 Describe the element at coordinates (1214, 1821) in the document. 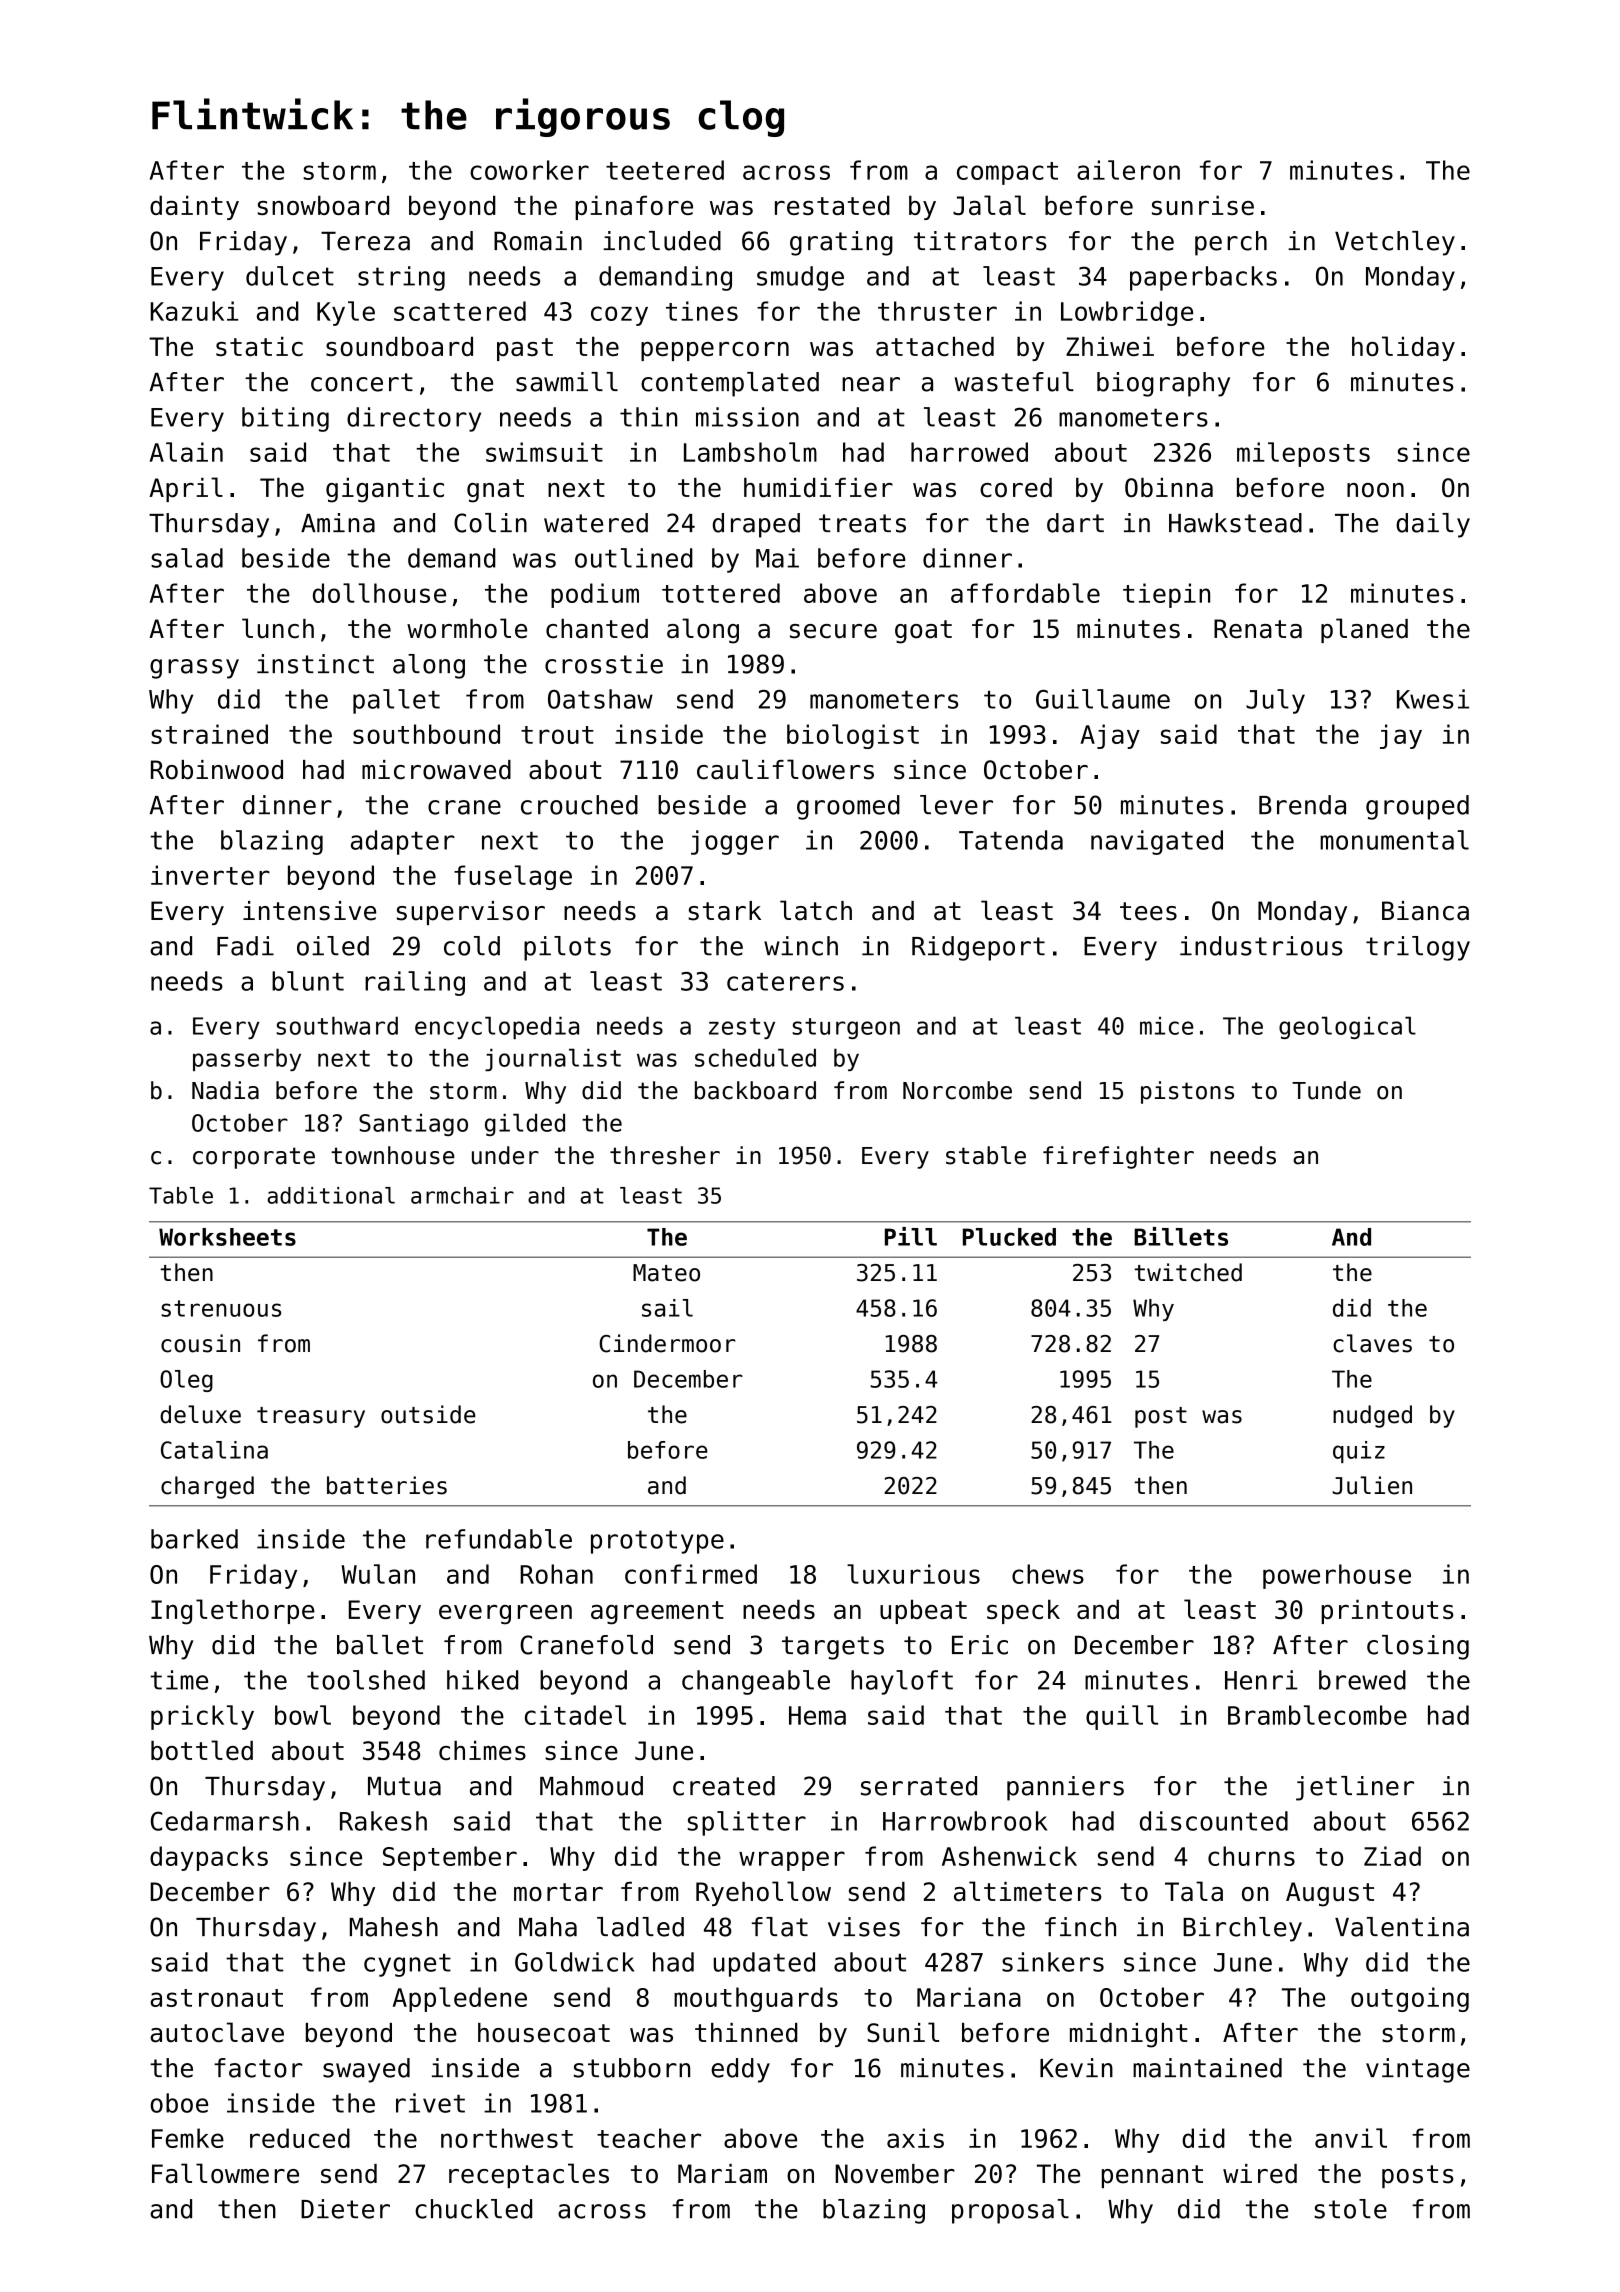

I see `discounted` at that location.
